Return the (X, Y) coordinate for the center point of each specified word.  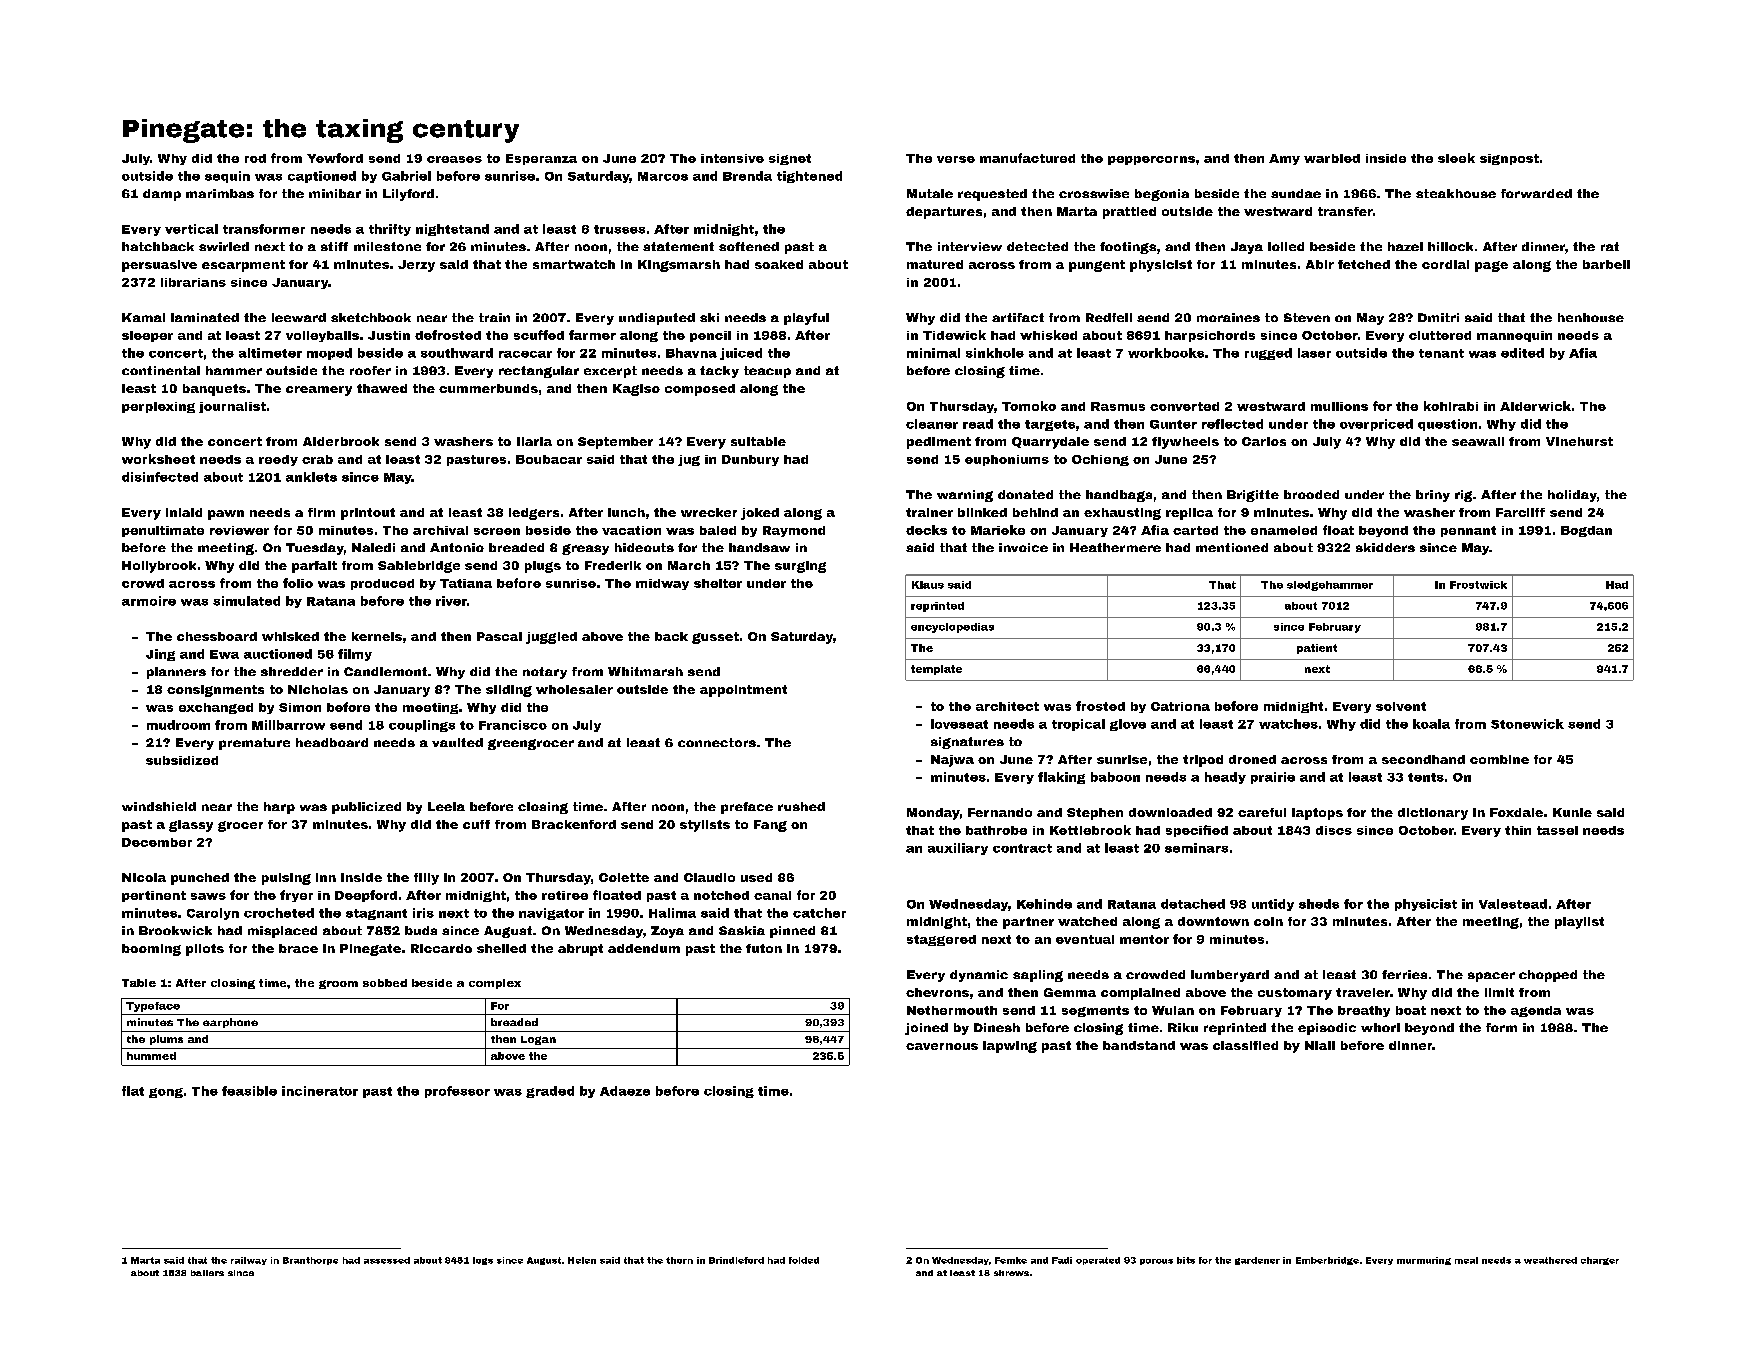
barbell (1606, 264)
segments (1095, 1011)
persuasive (159, 266)
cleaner (932, 424)
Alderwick (1535, 406)
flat (133, 1091)
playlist (1579, 923)
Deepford (366, 896)
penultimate (163, 531)
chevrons (937, 992)
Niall (1320, 1045)
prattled (1129, 213)
